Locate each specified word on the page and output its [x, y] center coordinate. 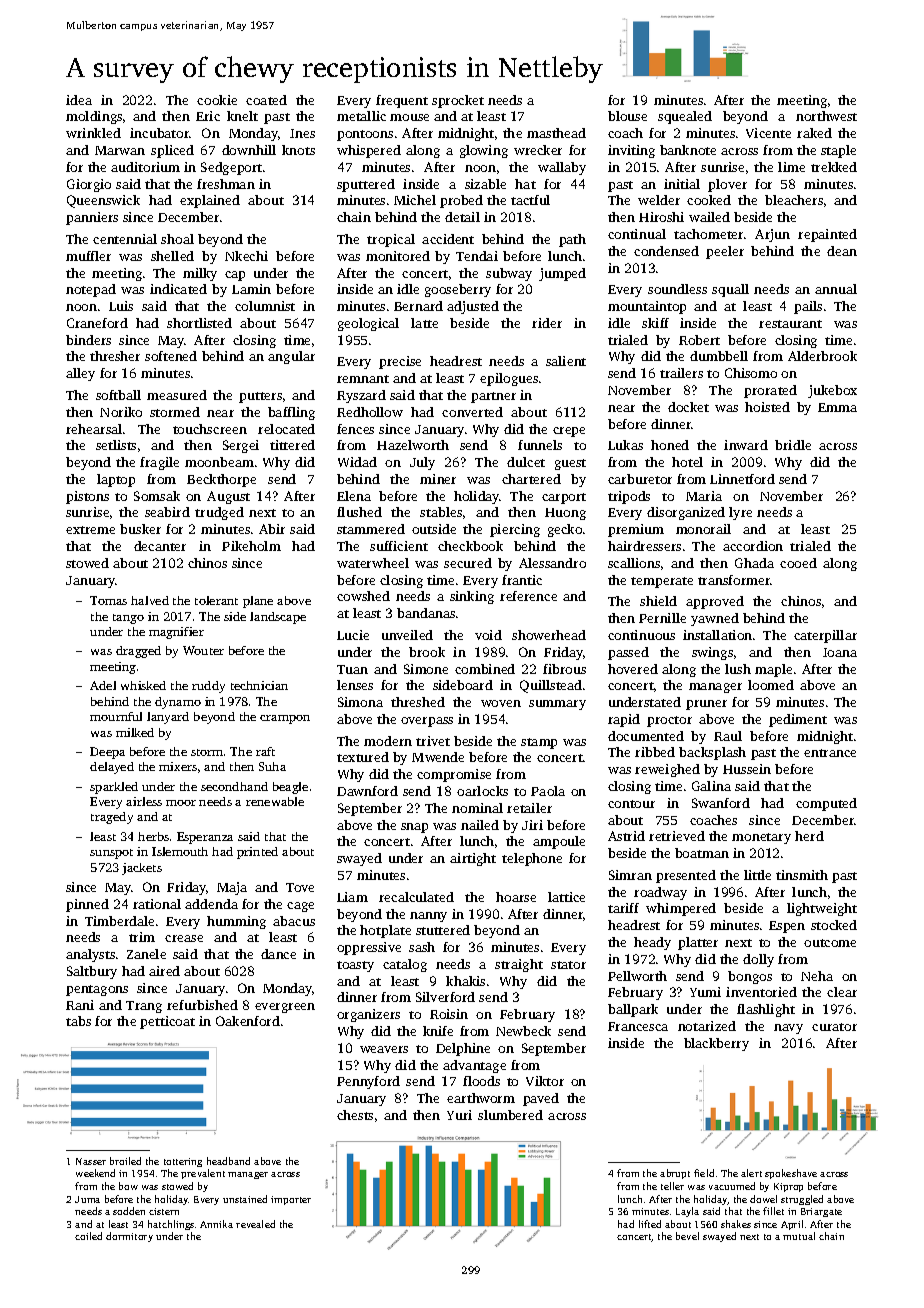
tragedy [112, 818]
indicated [178, 289]
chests [355, 1115]
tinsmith [802, 875]
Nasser [91, 1161]
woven [501, 703]
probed [461, 201]
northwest [826, 116]
